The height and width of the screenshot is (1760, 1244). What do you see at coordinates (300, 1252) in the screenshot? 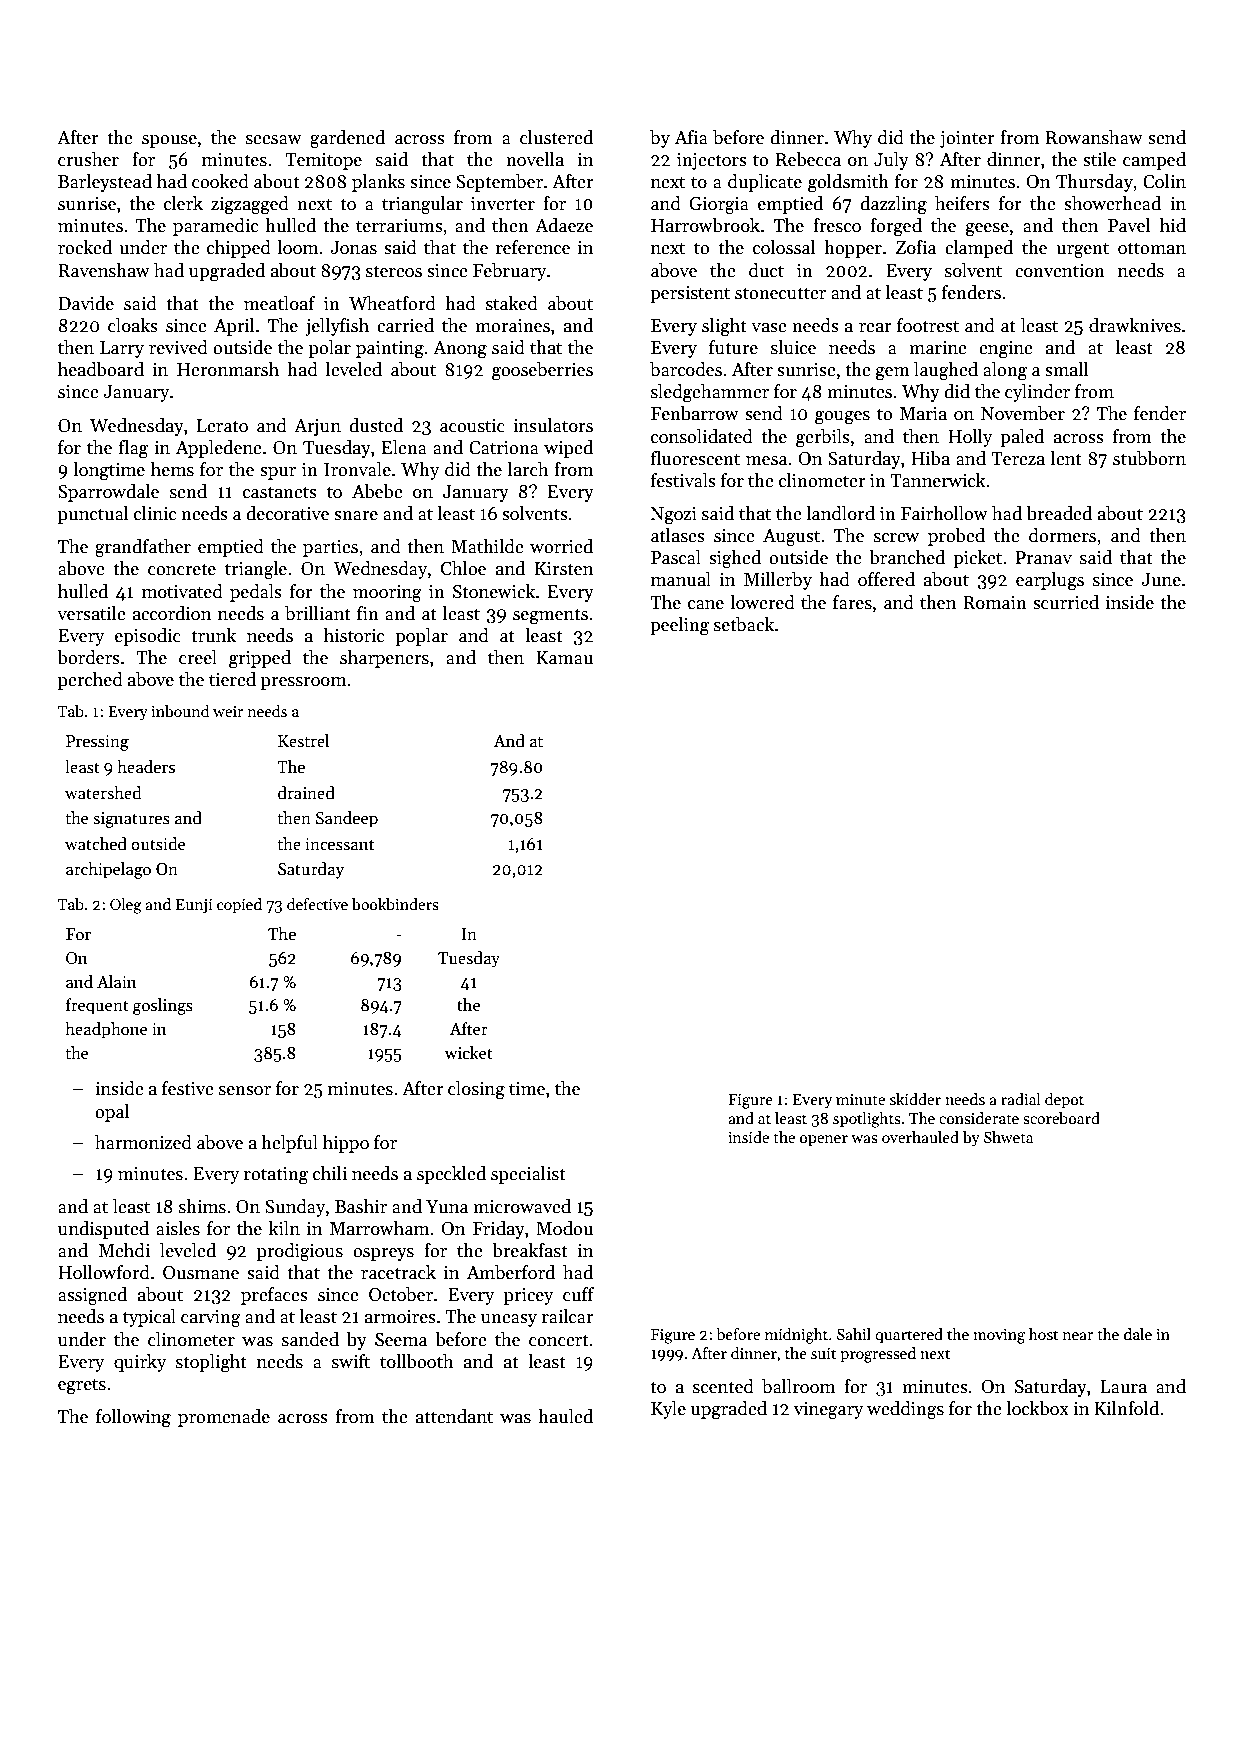
I see `prodigious` at bounding box center [300, 1252].
